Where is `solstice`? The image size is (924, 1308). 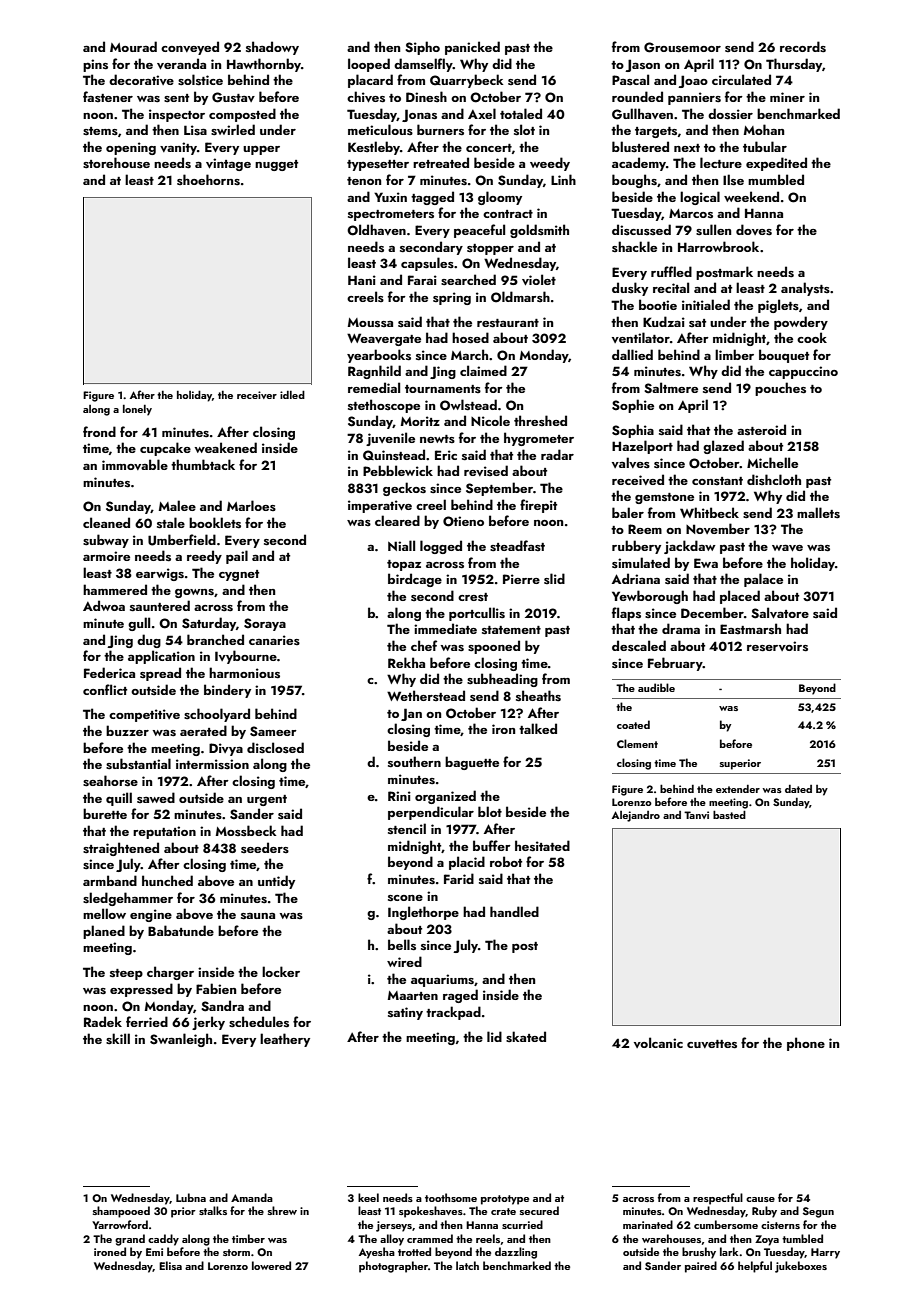
solstice is located at coordinates (200, 80).
